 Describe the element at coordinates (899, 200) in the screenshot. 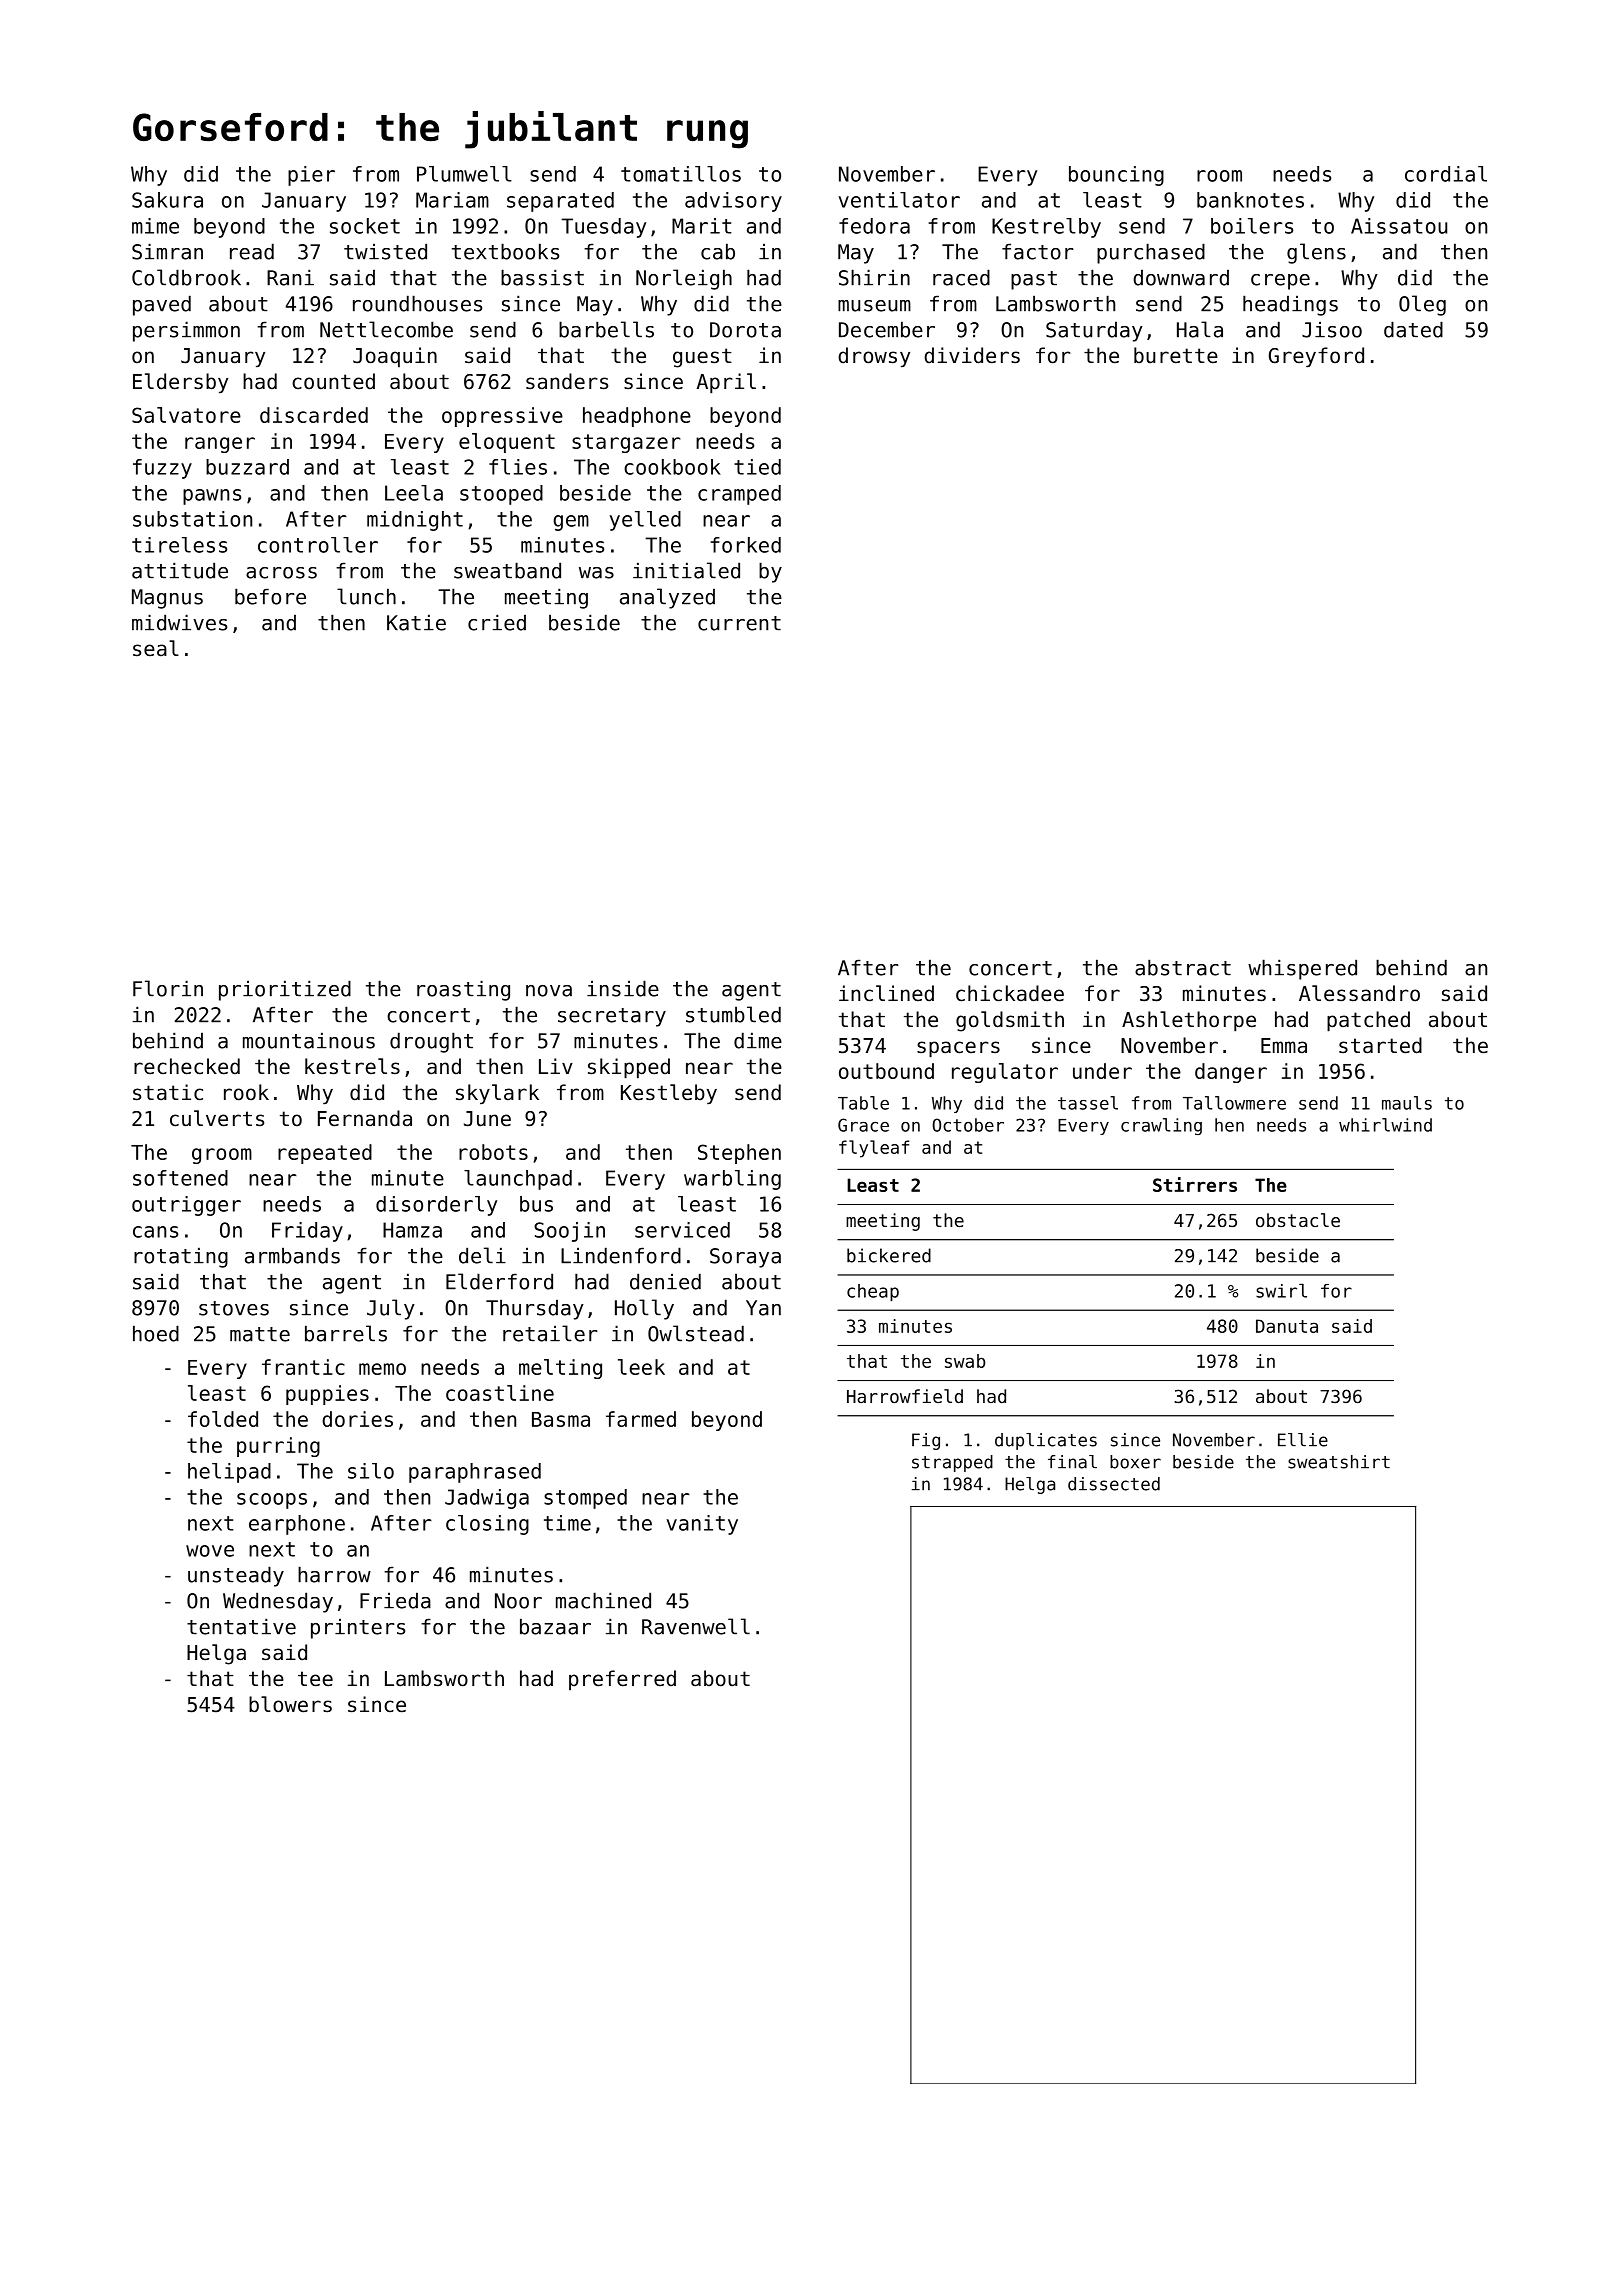

I see `ventilator` at that location.
